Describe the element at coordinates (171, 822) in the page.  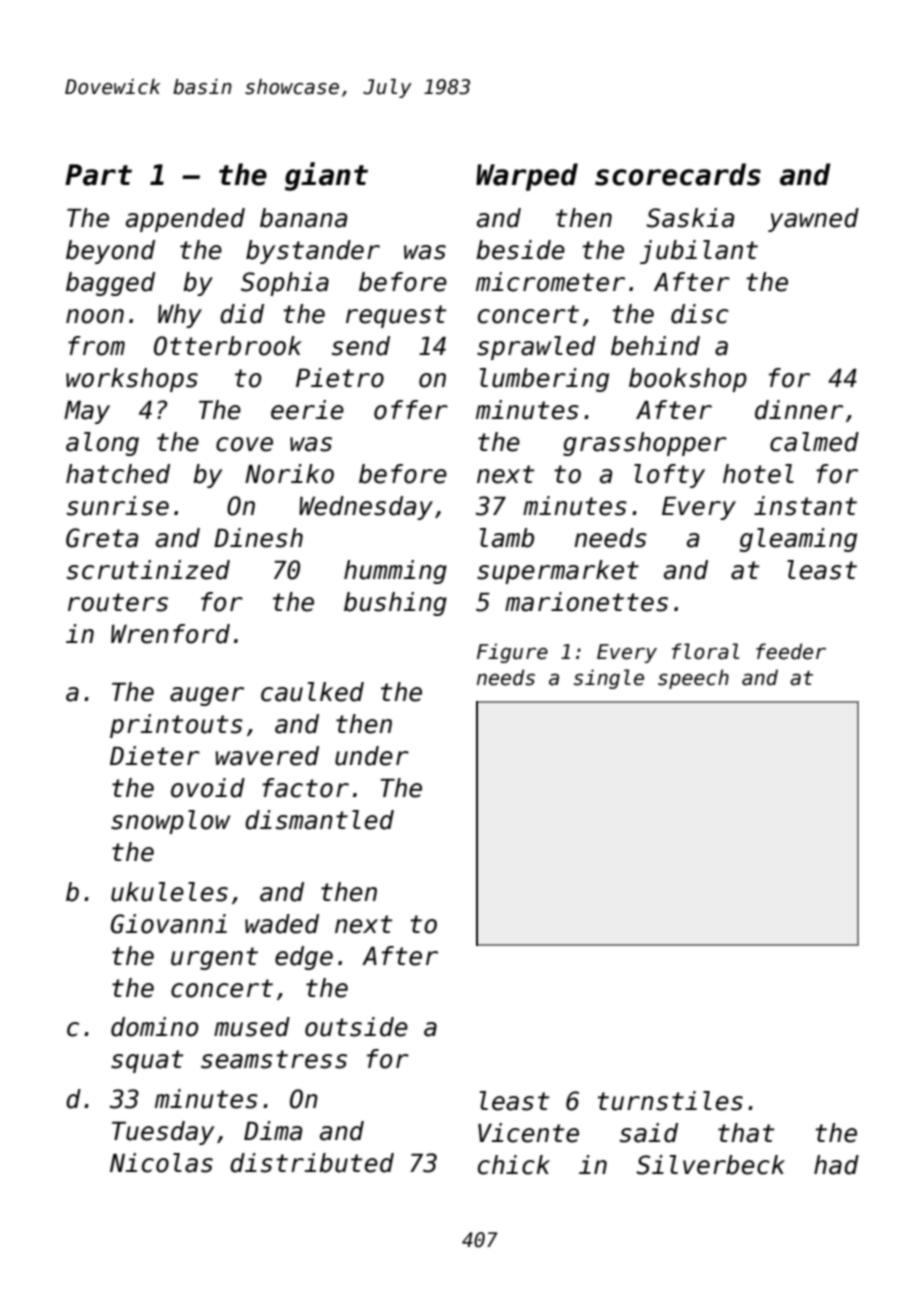
I see `snowplow` at that location.
